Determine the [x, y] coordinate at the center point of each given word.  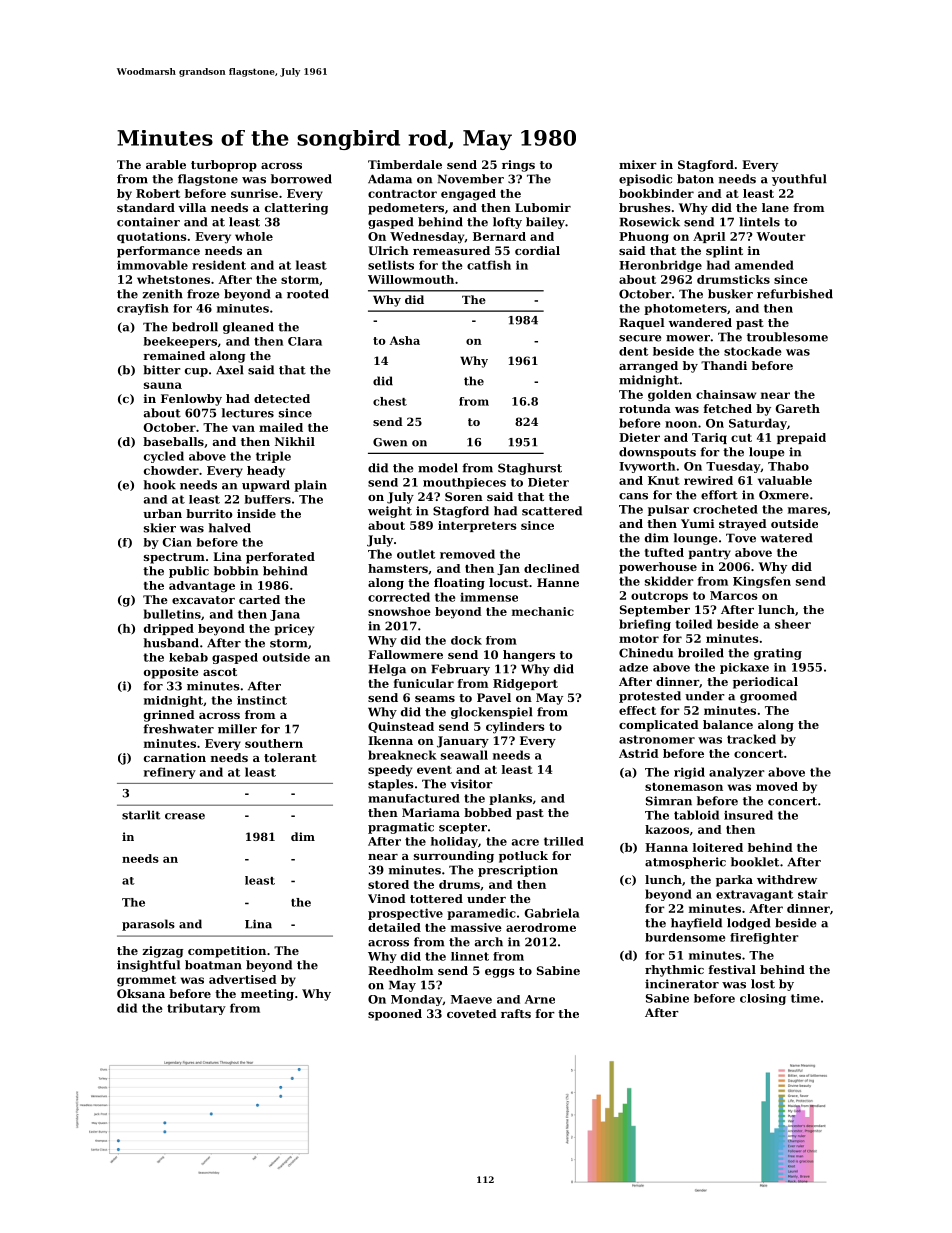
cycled [164, 457]
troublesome [787, 337]
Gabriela [552, 913]
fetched [728, 408]
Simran [669, 801]
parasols [148, 925]
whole [254, 236]
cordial [537, 250]
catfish [489, 265]
